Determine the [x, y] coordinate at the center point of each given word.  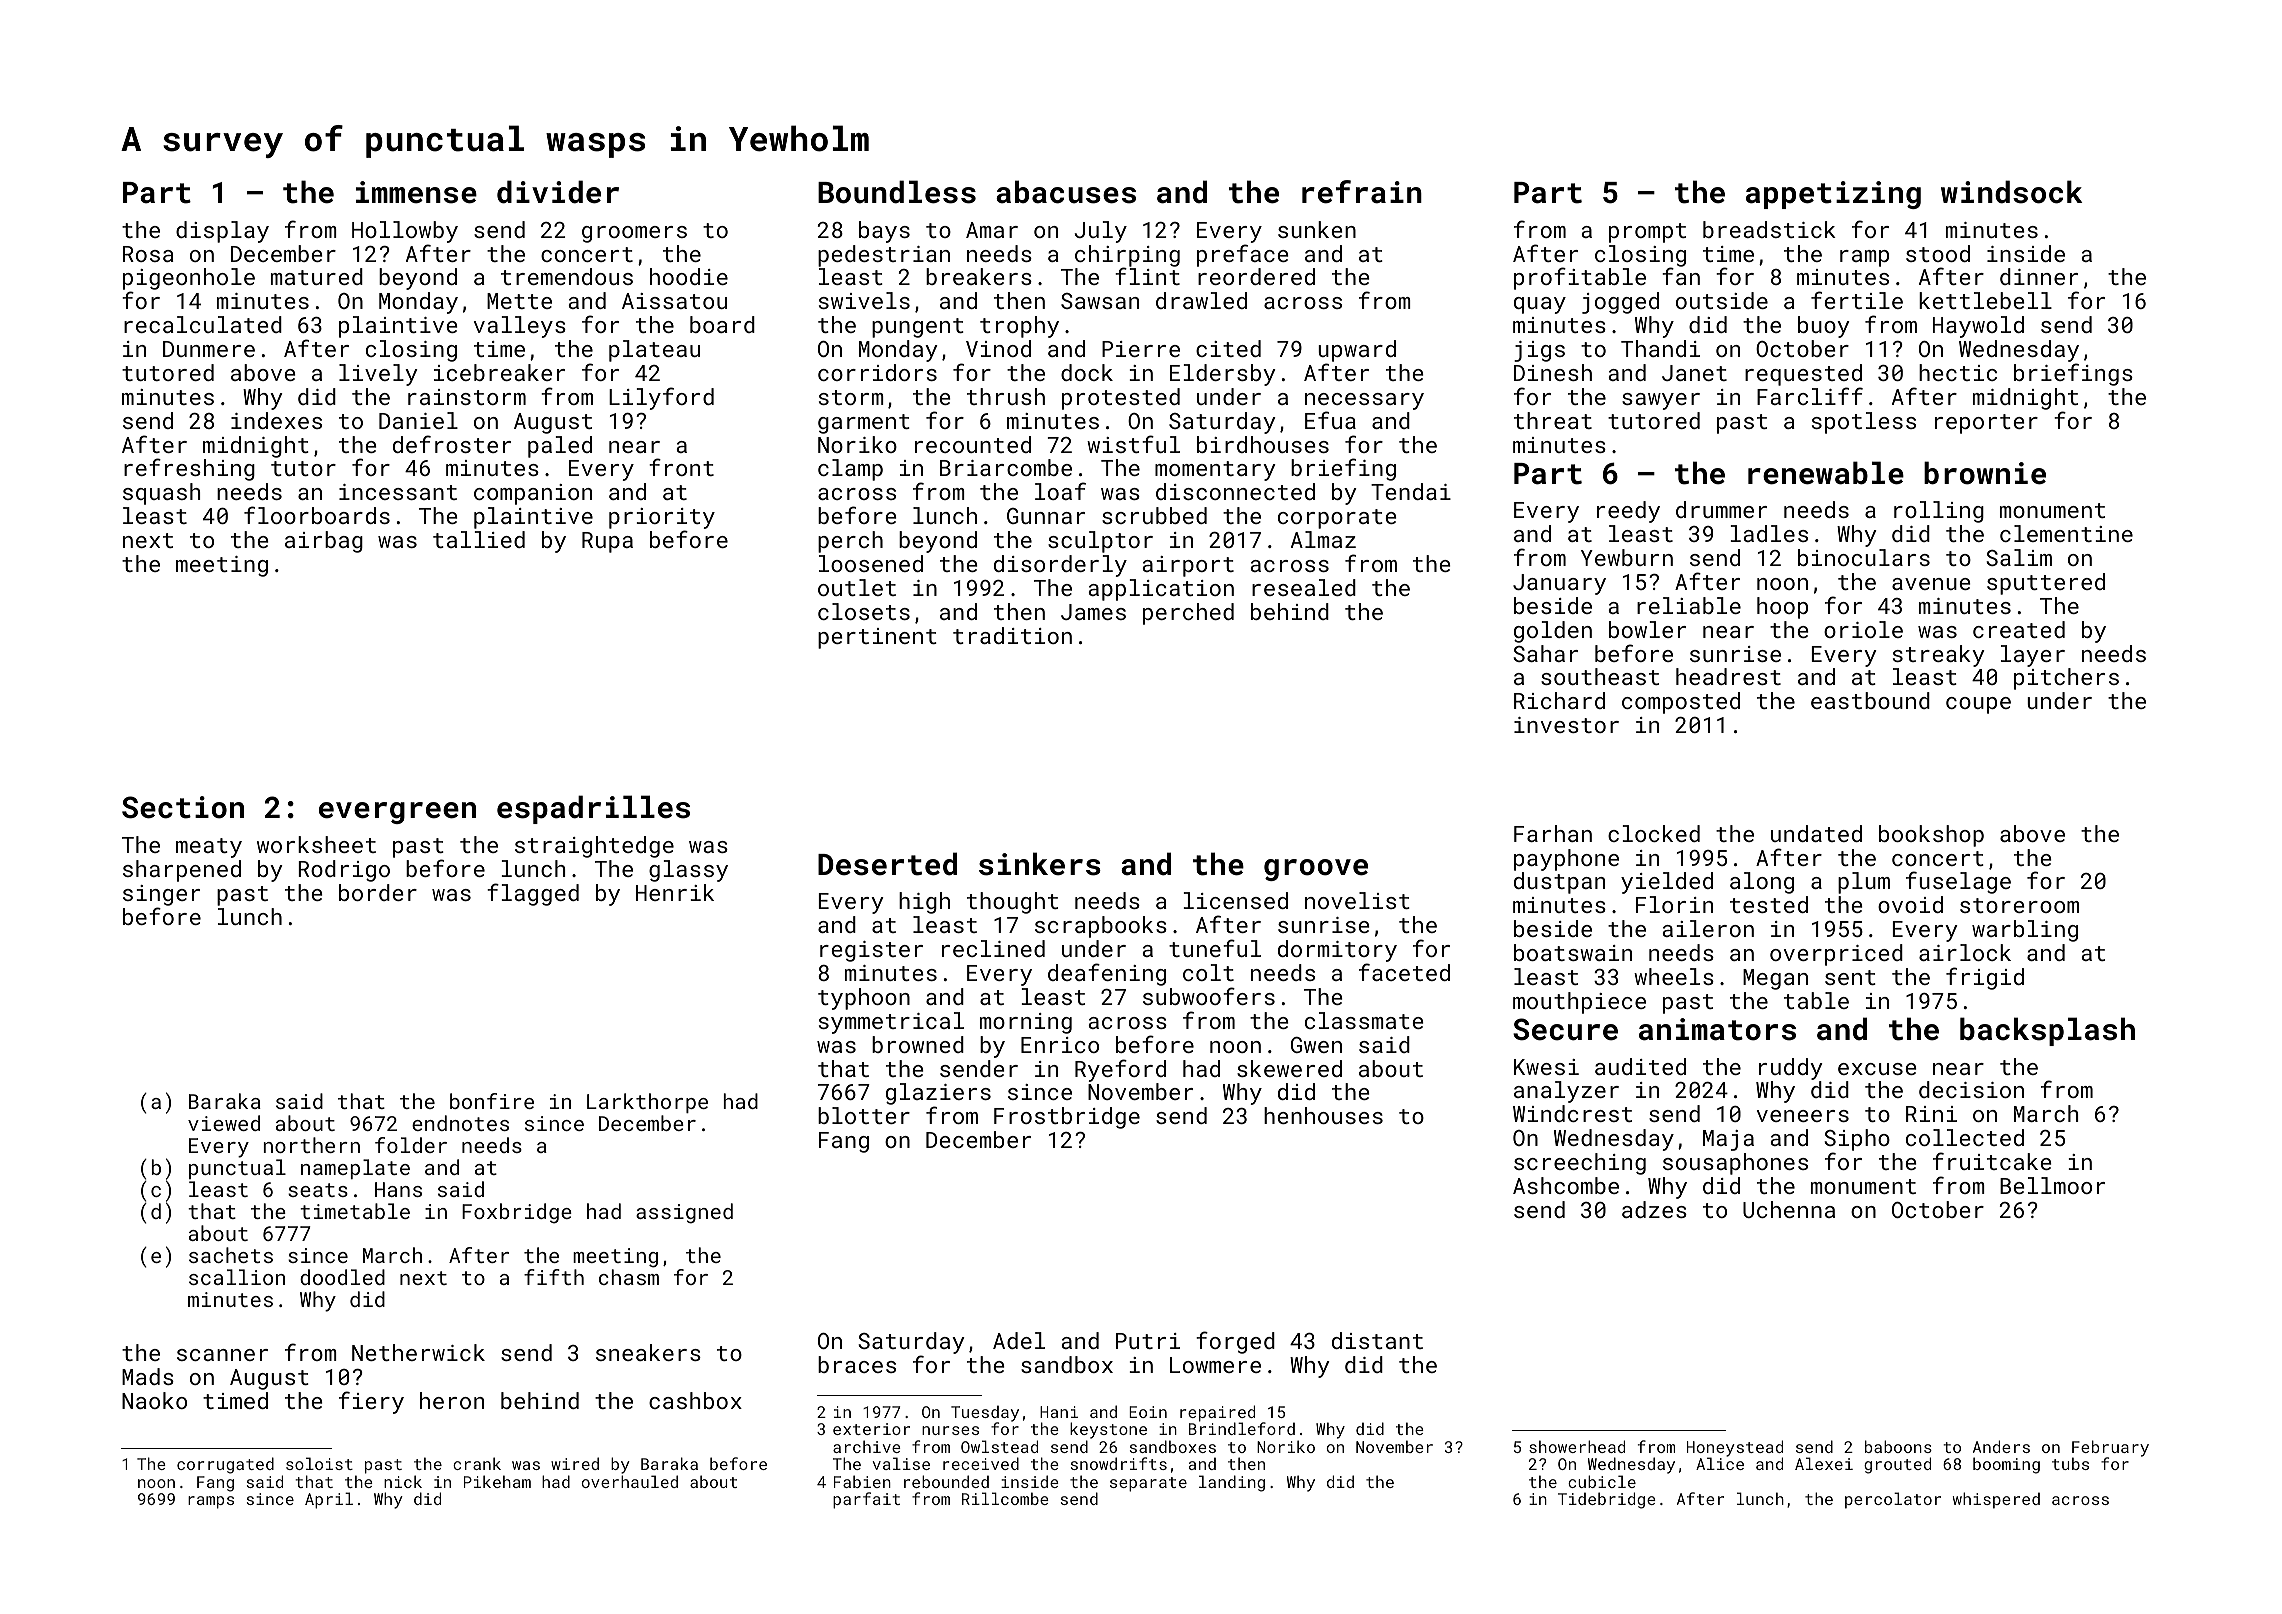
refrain [1362, 192]
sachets [231, 1255]
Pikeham [497, 1481]
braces [857, 1364]
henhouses [1323, 1115]
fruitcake [1992, 1161]
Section [183, 807]
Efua [1330, 420]
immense [416, 192]
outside [1722, 300]
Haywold [1978, 327]
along [1762, 883]
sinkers [1040, 864]
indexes [276, 420]
